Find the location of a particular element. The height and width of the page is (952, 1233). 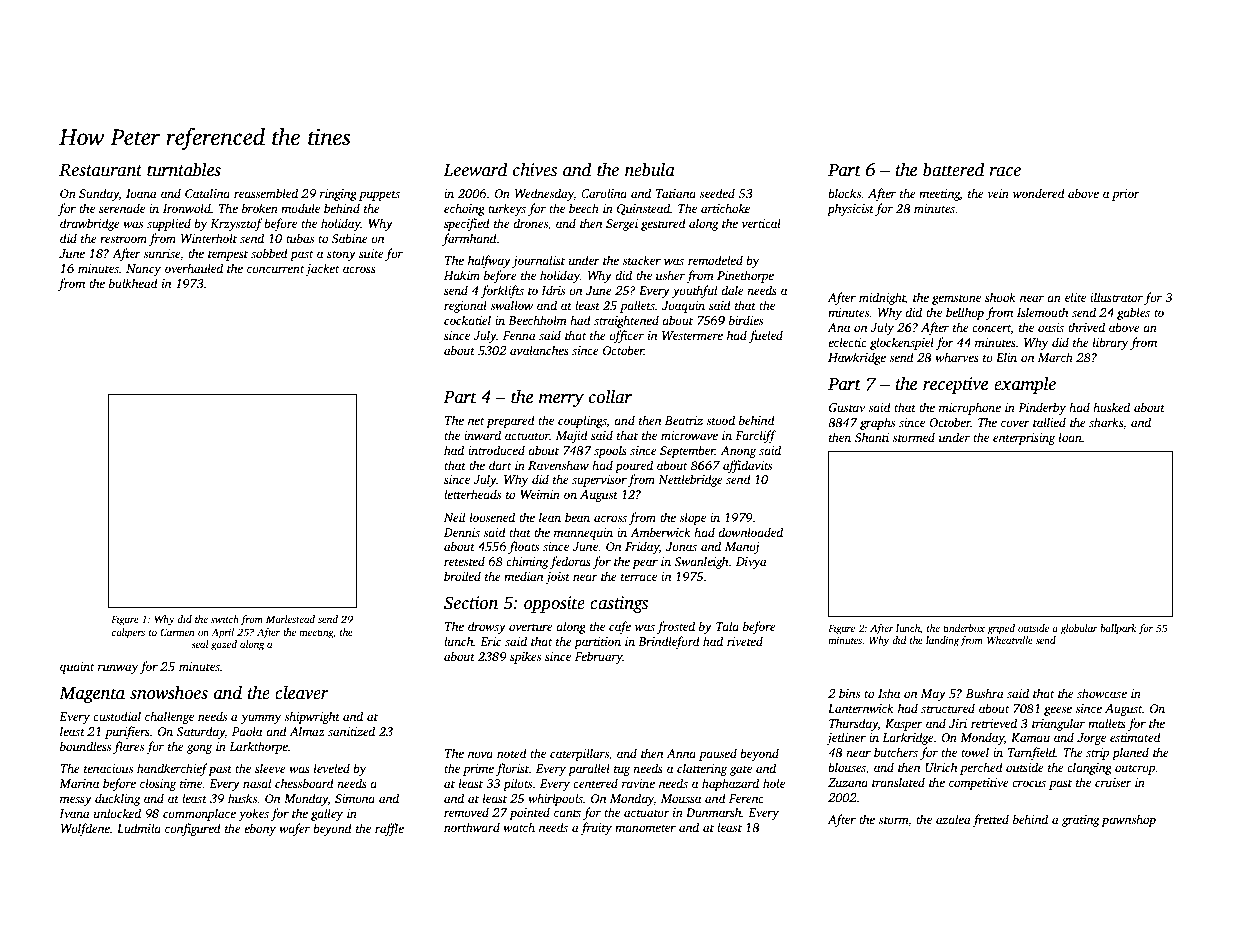

downloaded is located at coordinates (750, 532).
